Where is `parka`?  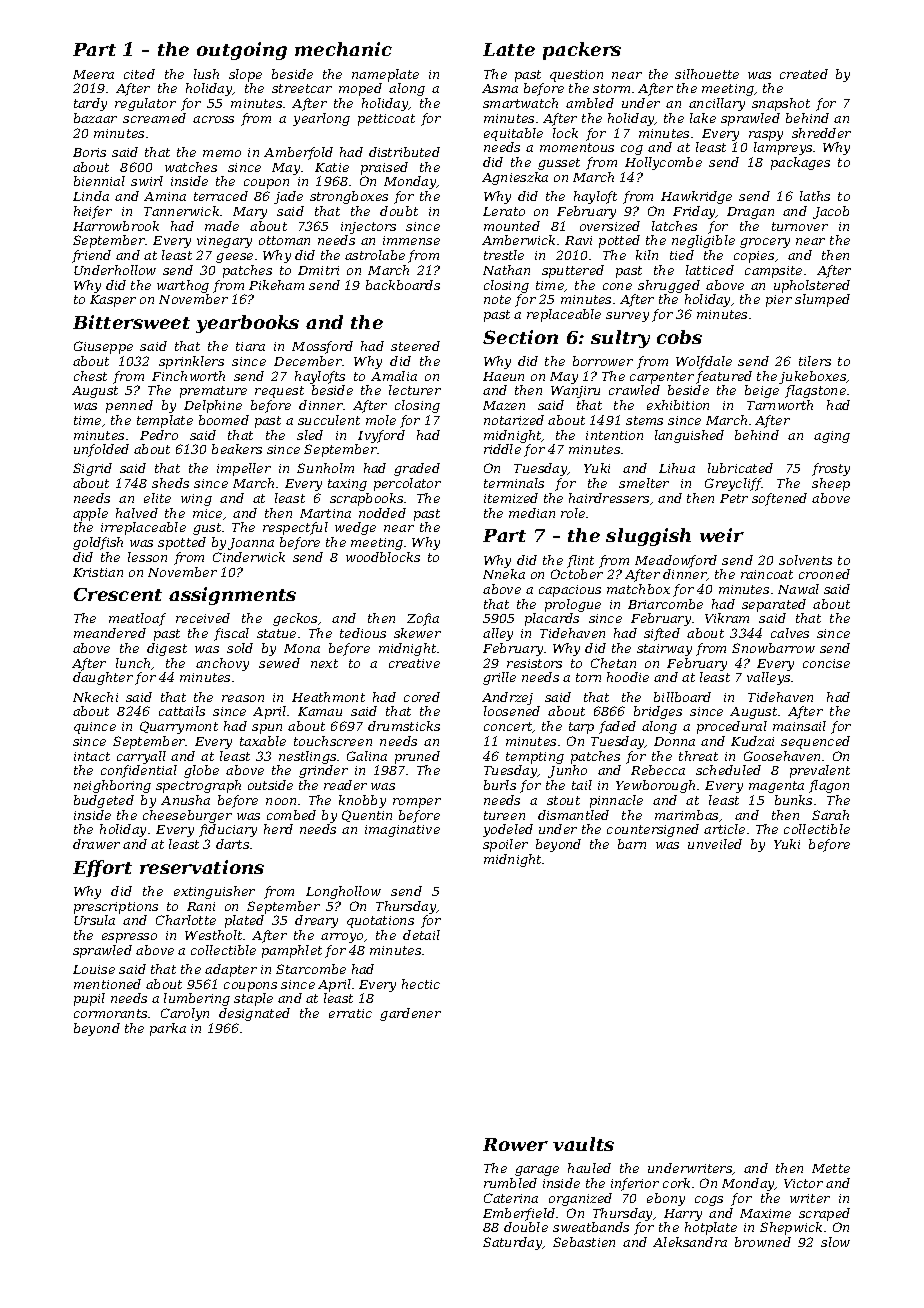 parka is located at coordinates (168, 1029).
